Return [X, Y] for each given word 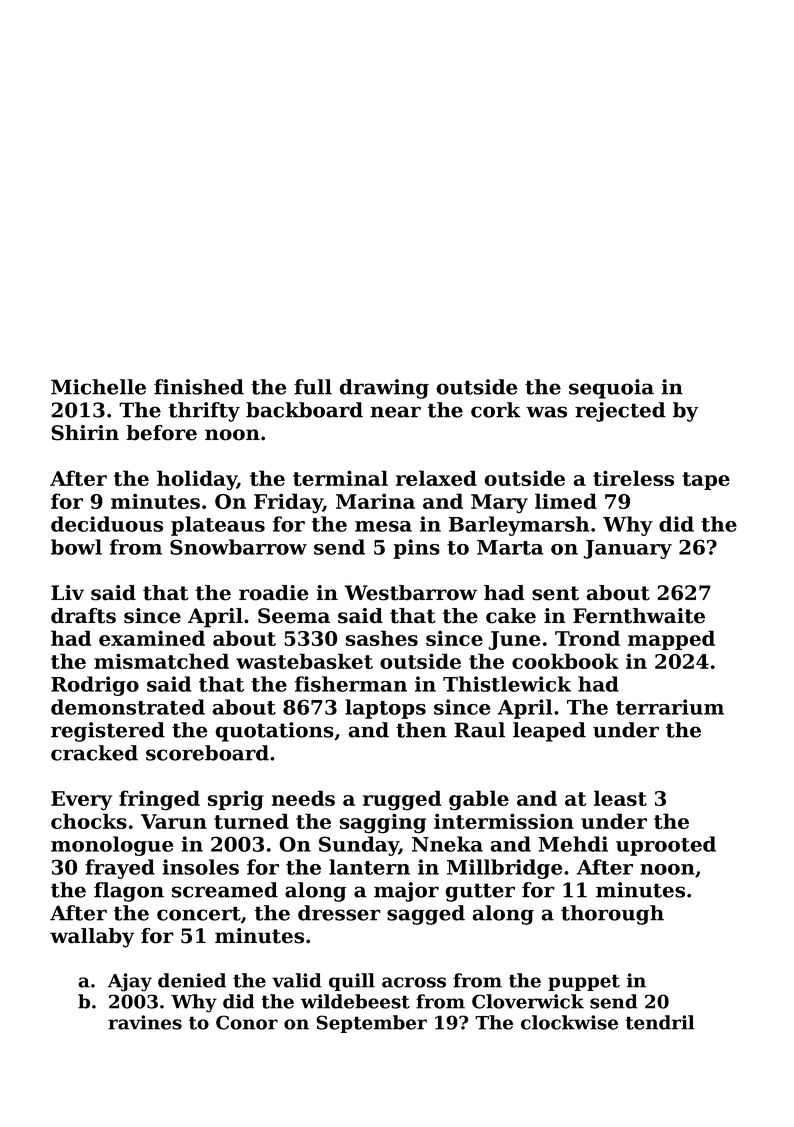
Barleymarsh [519, 526]
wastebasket [304, 661]
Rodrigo [95, 686]
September [371, 1024]
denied [192, 980]
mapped [671, 640]
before [161, 433]
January [627, 549]
